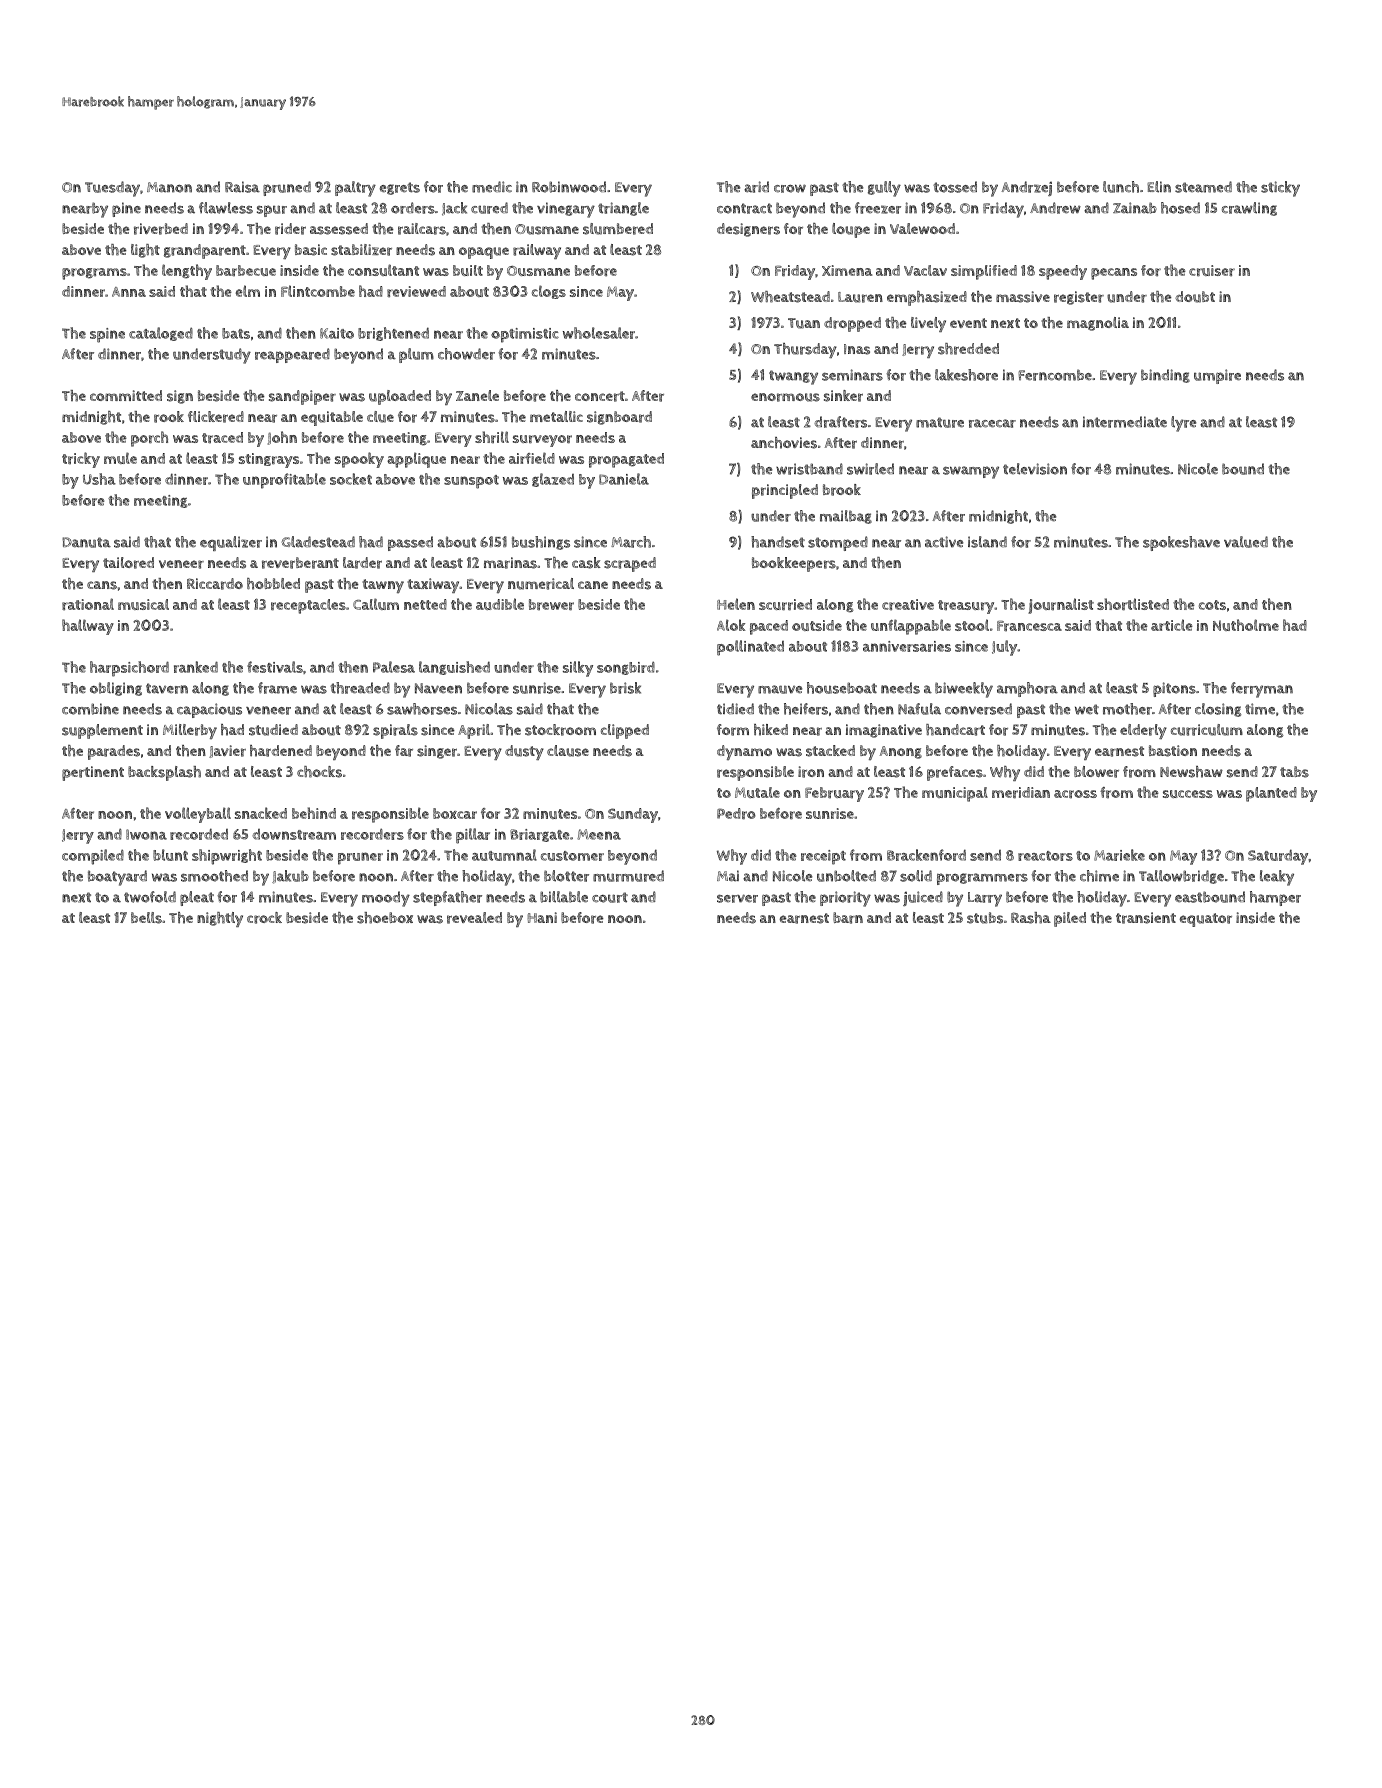 The width and height of the document is (1382, 1788). I want to click on reappeared, so click(292, 355).
